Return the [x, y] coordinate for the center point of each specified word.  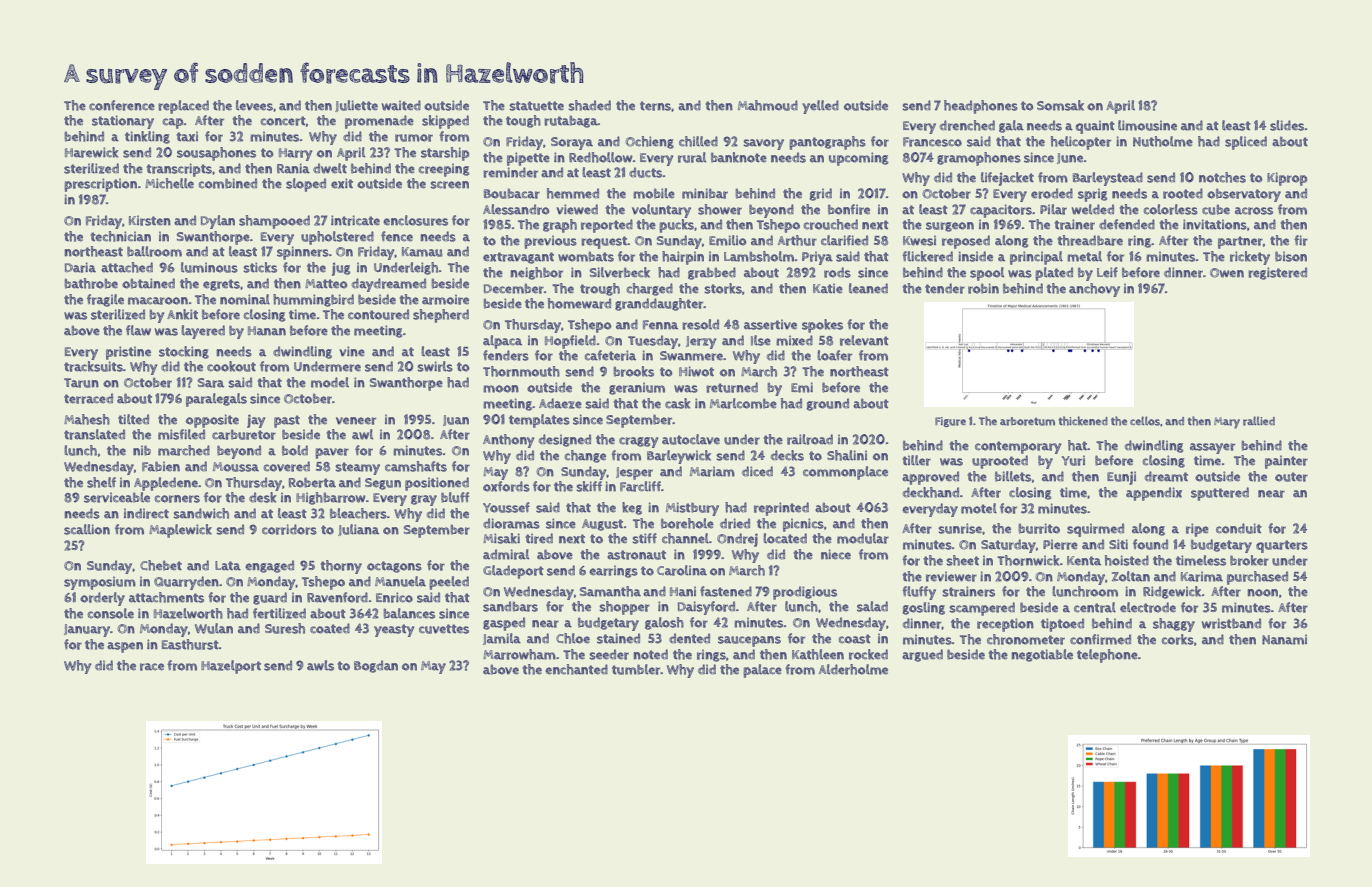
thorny [341, 567]
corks [1178, 639]
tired [539, 538]
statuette [536, 106]
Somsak [1060, 105]
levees [254, 105]
